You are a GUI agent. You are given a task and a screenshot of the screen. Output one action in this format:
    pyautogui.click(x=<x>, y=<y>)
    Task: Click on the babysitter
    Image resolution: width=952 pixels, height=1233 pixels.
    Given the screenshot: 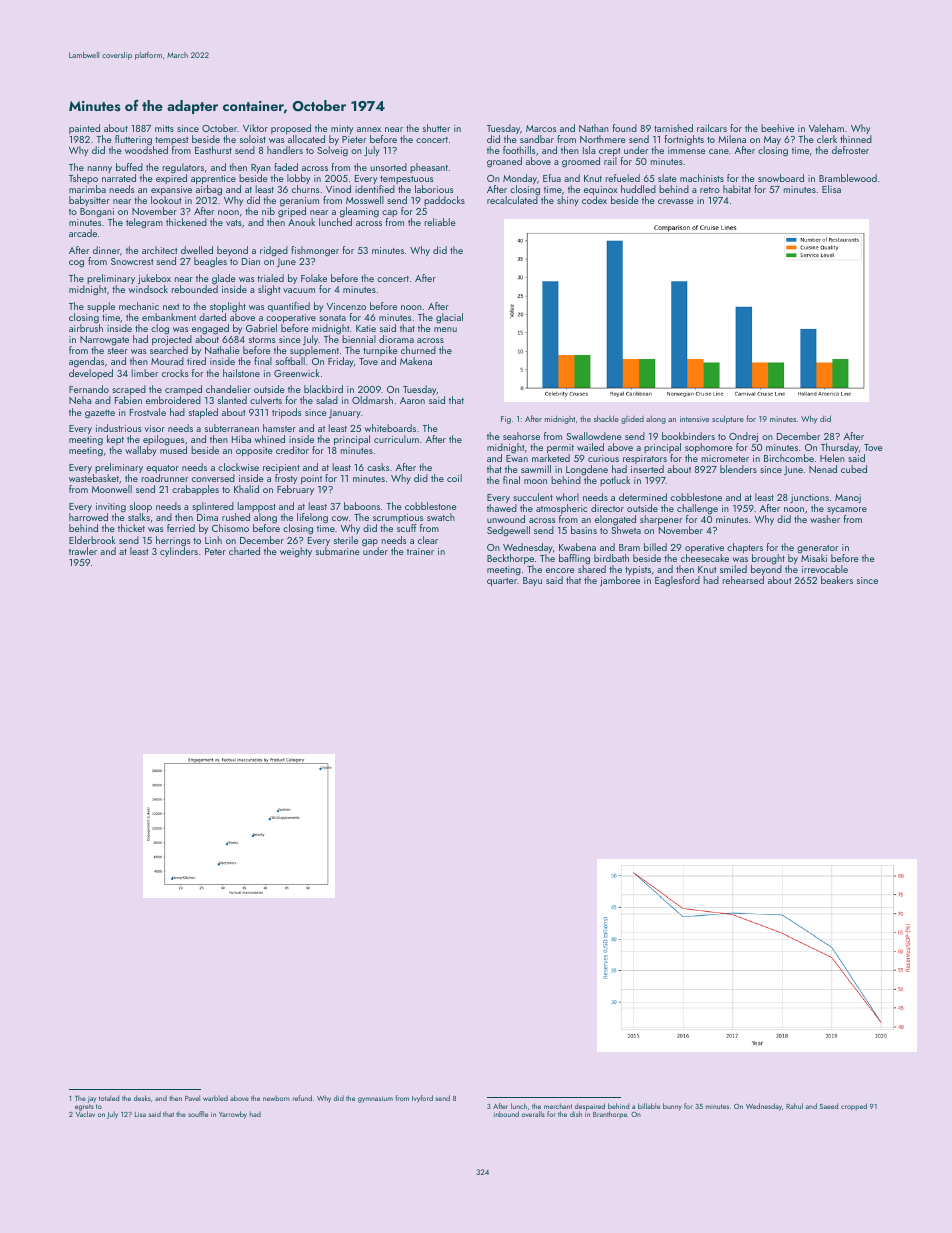 What is the action you would take?
    pyautogui.click(x=89, y=201)
